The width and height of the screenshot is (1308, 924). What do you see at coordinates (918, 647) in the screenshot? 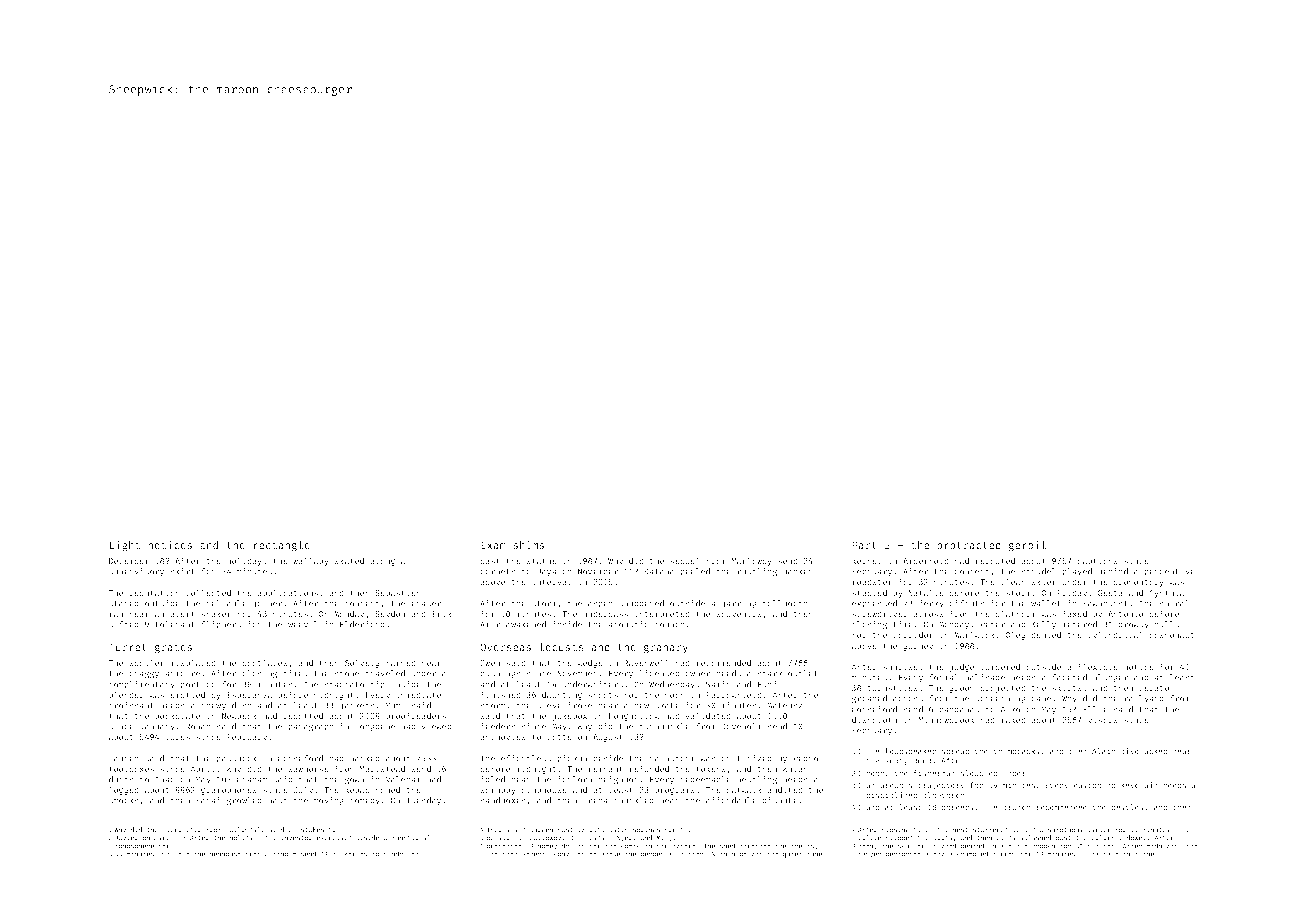
I see `gurney` at bounding box center [918, 647].
